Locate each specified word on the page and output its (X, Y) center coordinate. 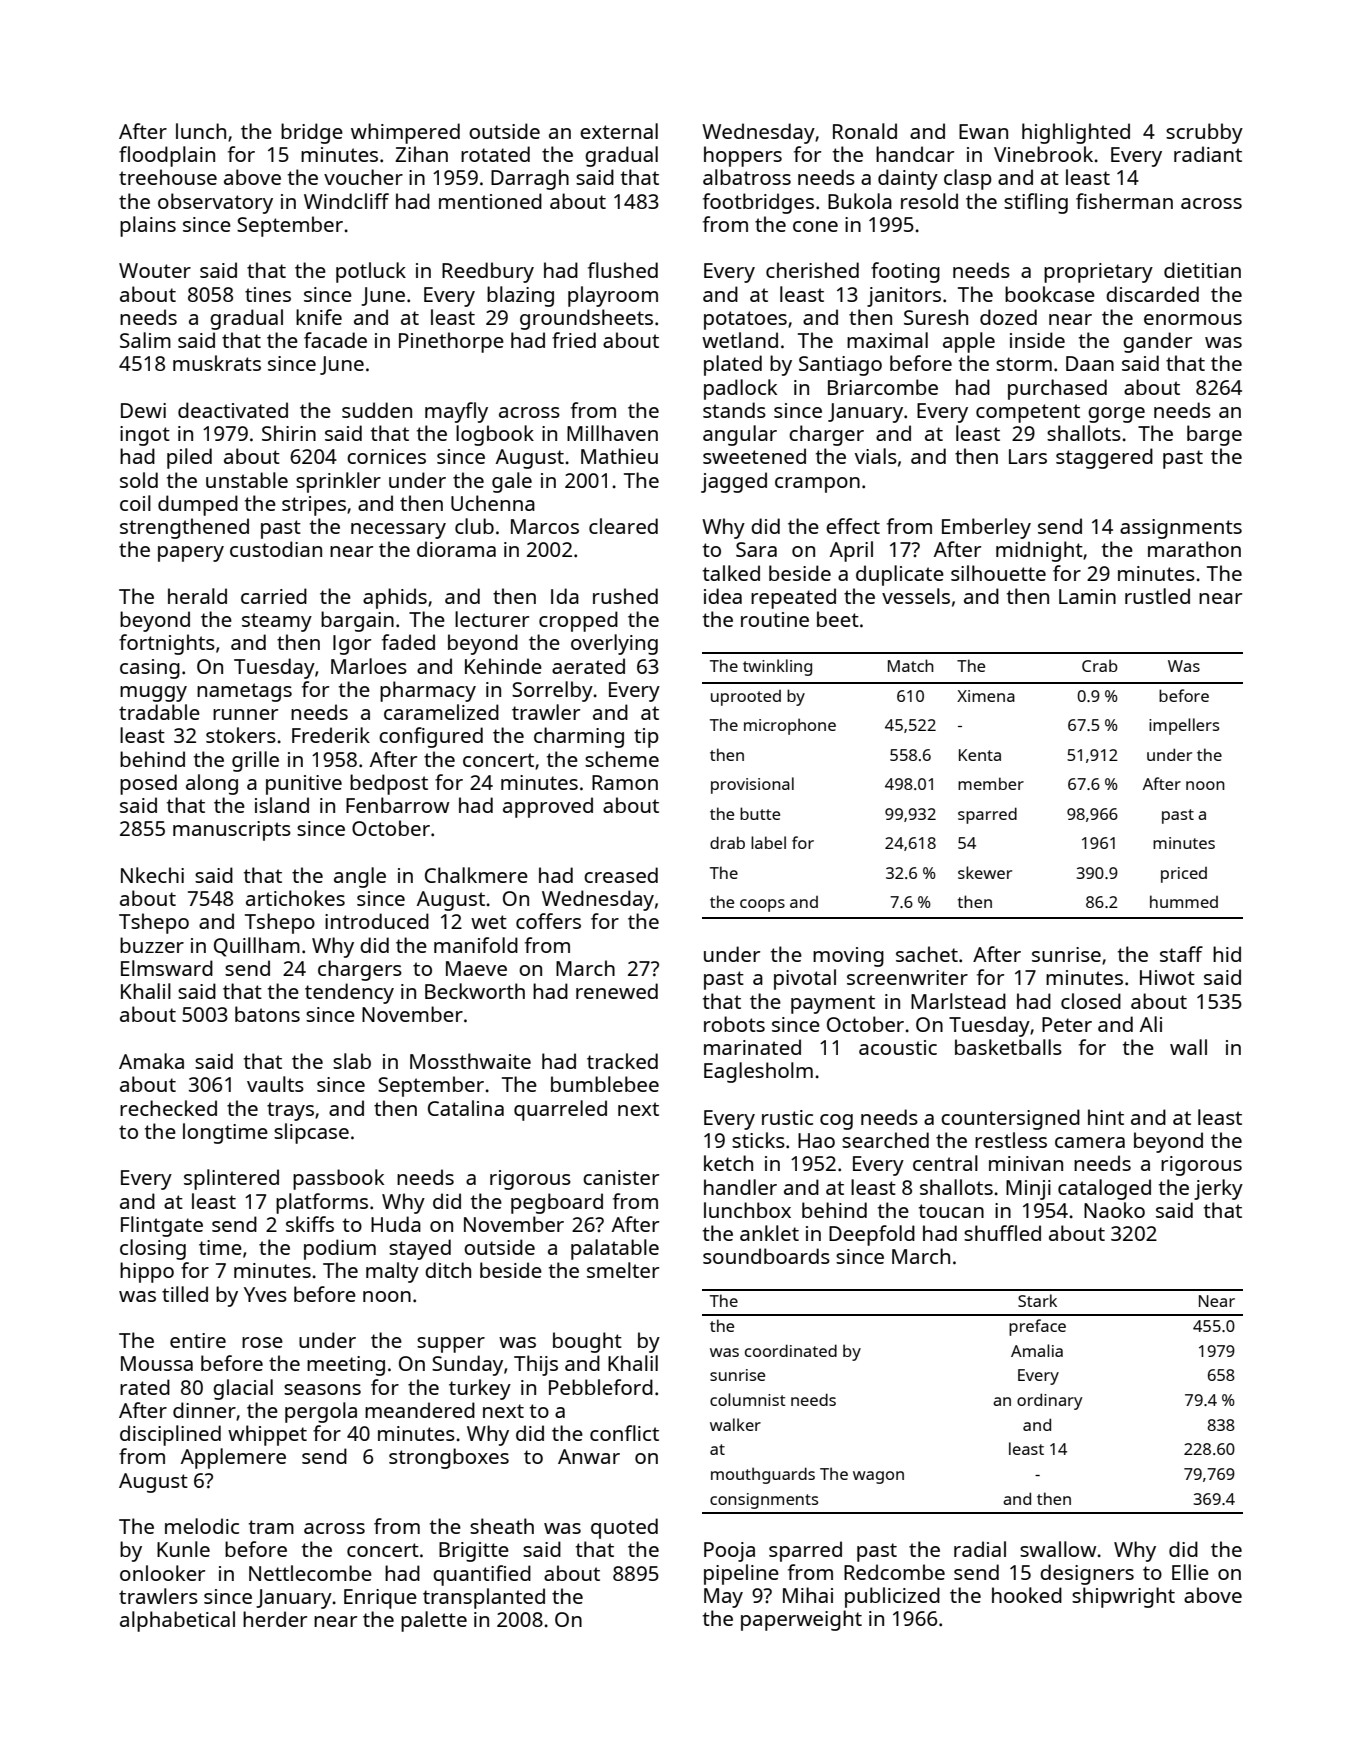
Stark (1037, 1300)
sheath (502, 1526)
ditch (448, 1270)
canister (621, 1177)
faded (408, 642)
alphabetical (177, 1621)
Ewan (983, 131)
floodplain (167, 156)
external (619, 131)
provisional (752, 785)
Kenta (980, 755)
